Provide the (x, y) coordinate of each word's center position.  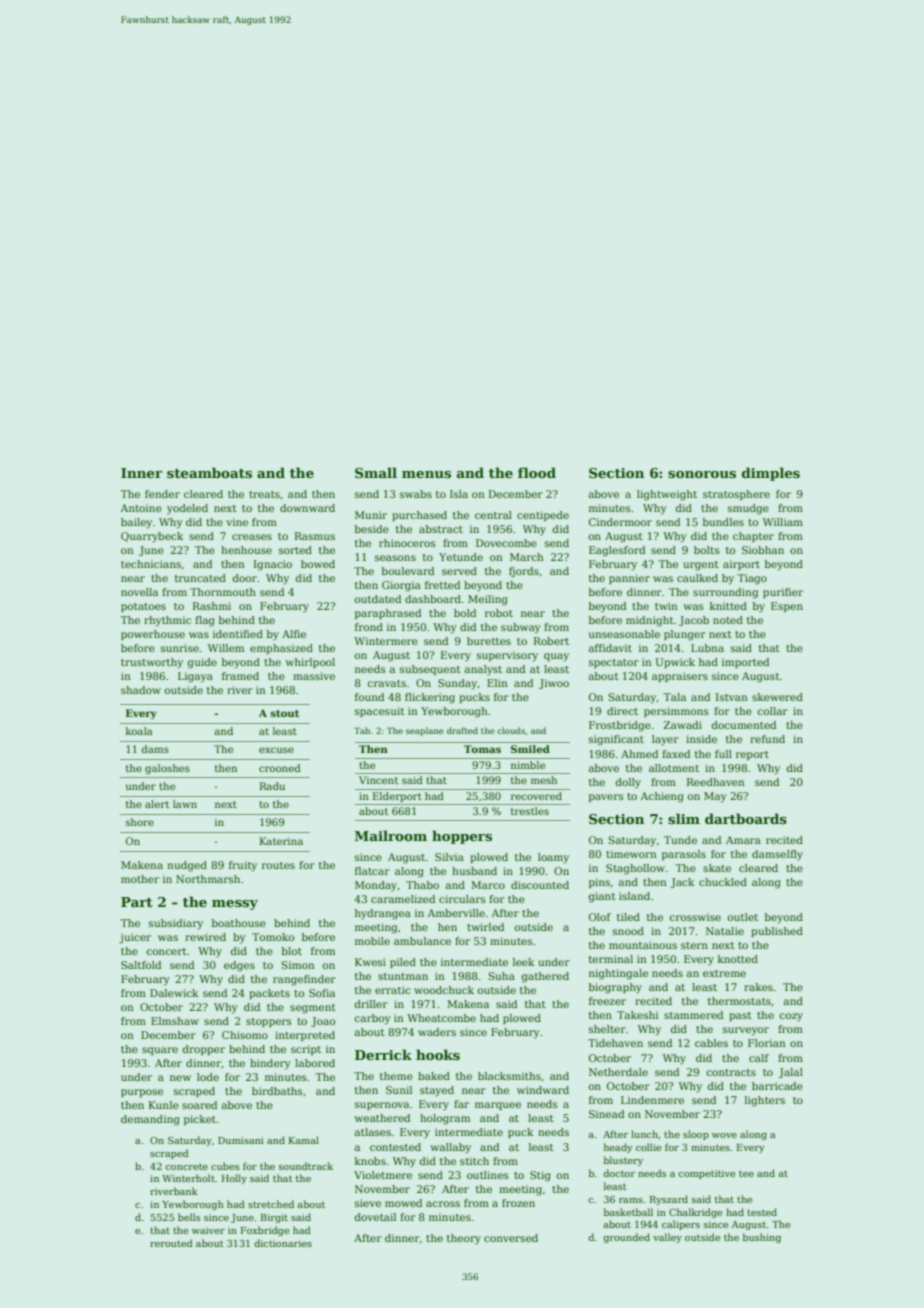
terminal (611, 959)
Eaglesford (617, 551)
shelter (607, 1029)
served (459, 571)
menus (426, 474)
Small (376, 472)
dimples (771, 474)
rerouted (171, 1243)
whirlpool (310, 663)
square (160, 1051)
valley (667, 1238)
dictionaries (283, 1243)
